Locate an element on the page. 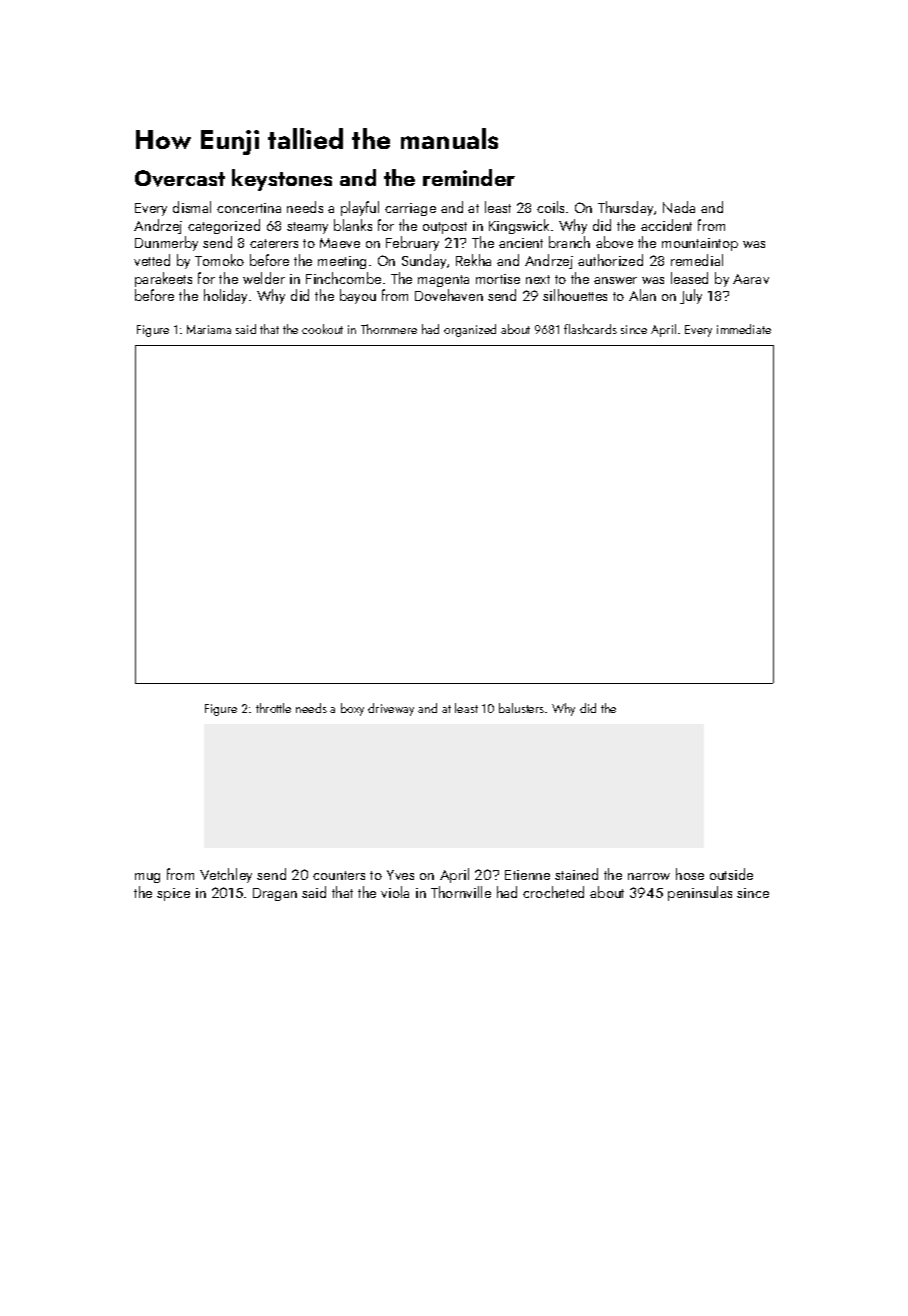  reminder is located at coordinates (469, 177).
